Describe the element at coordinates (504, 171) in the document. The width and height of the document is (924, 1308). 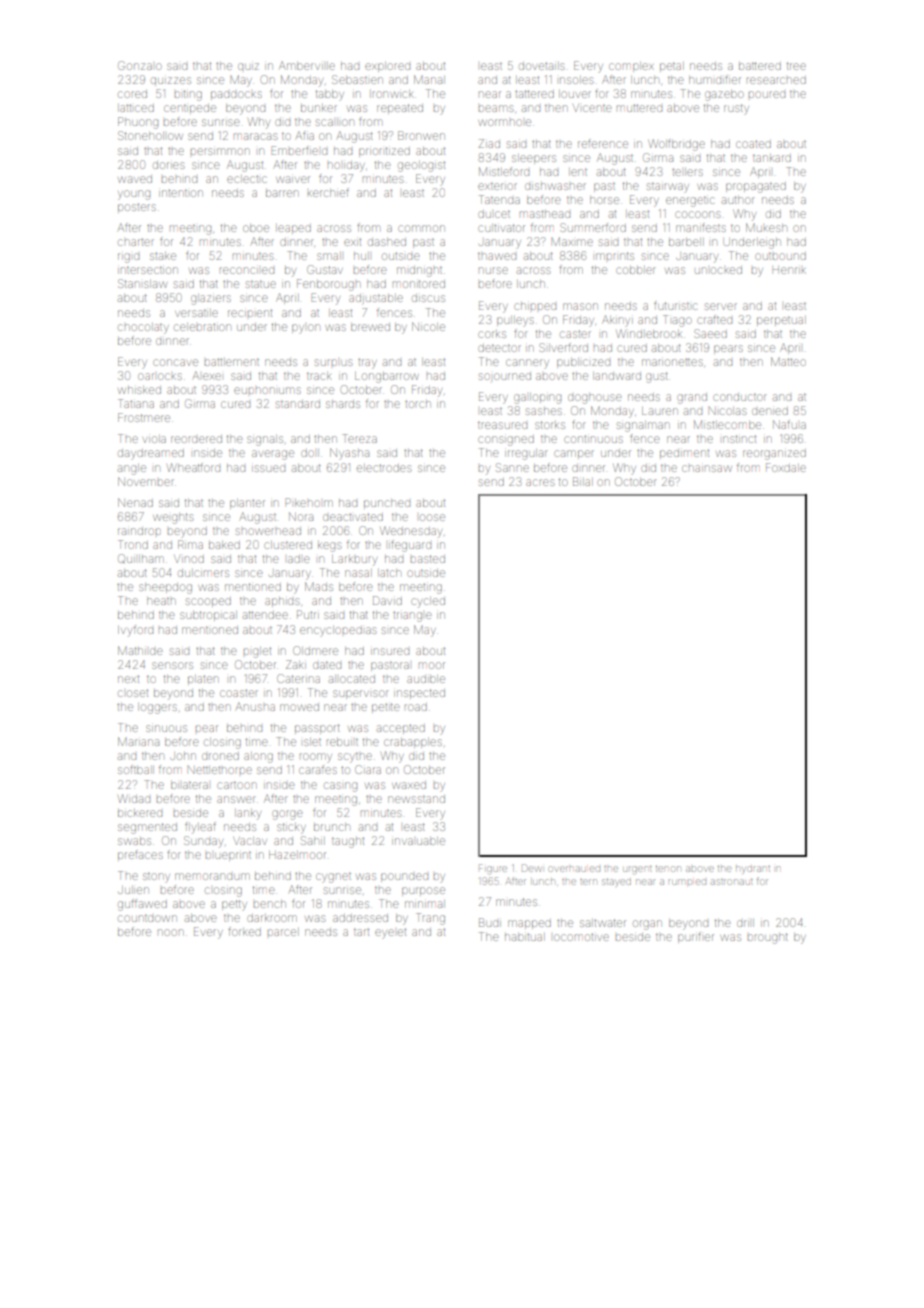
I see `Mistleford` at that location.
